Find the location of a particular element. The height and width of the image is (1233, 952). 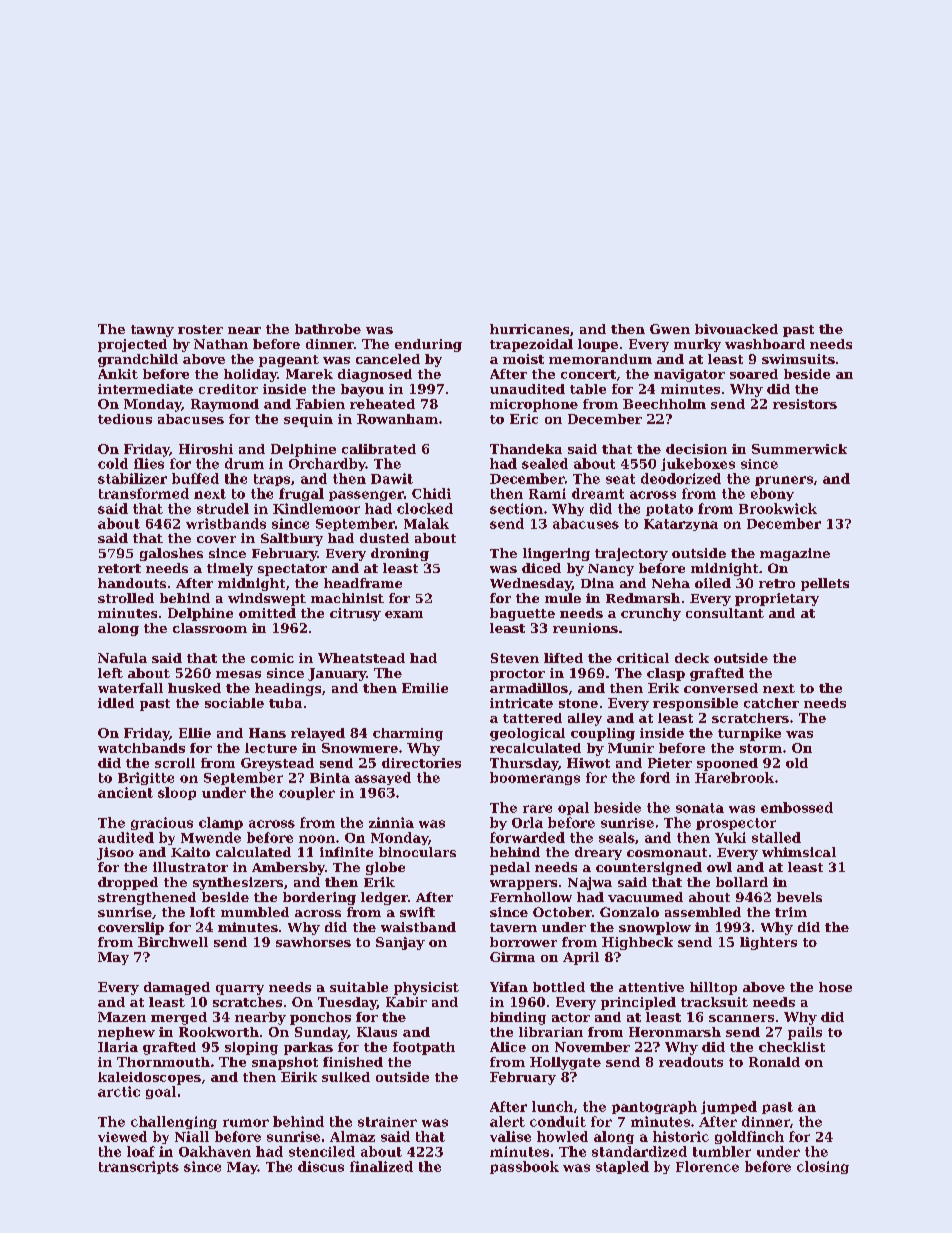

hurricanes is located at coordinates (529, 329).
